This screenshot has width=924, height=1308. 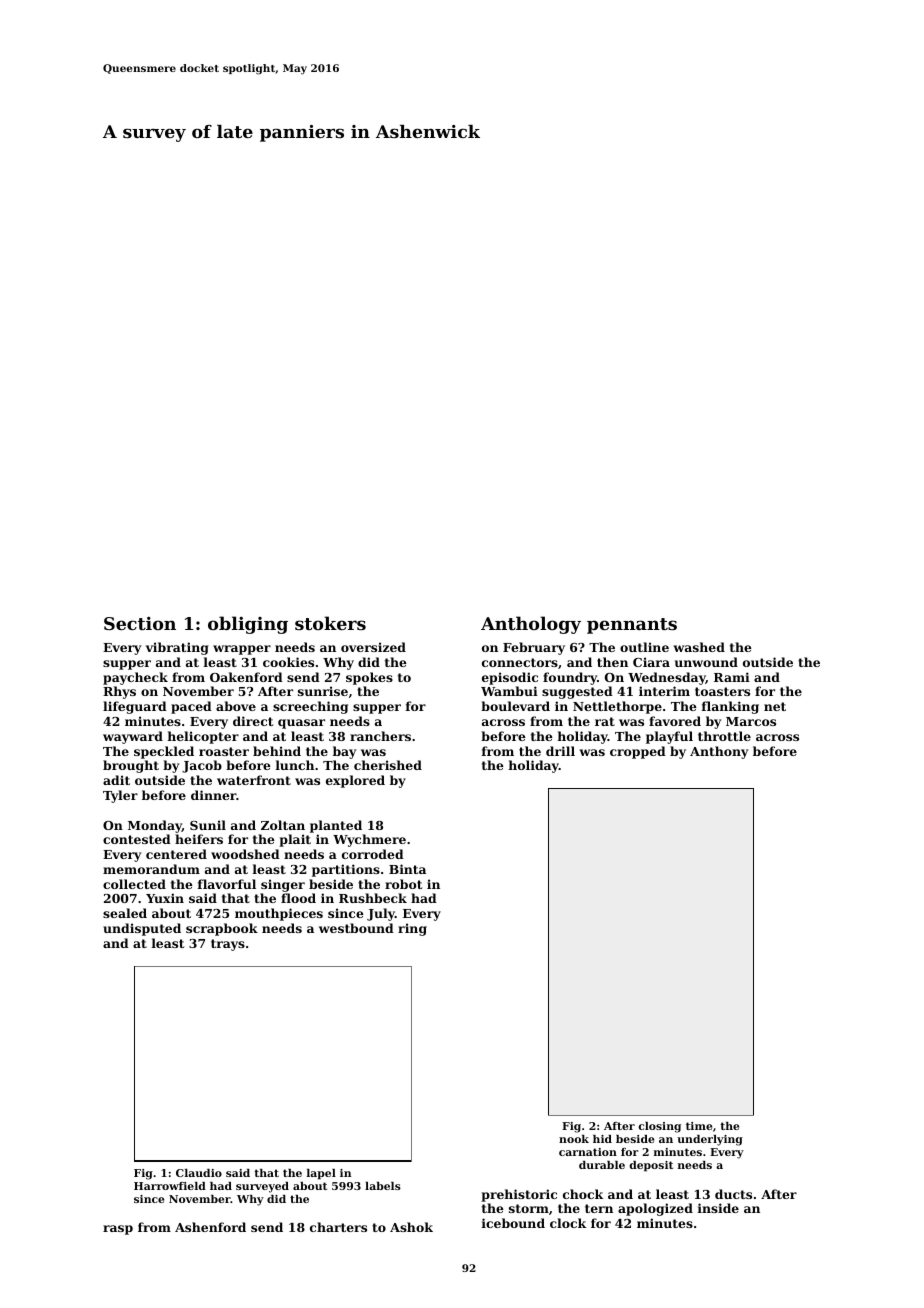 What do you see at coordinates (718, 1208) in the screenshot?
I see `inside` at bounding box center [718, 1208].
